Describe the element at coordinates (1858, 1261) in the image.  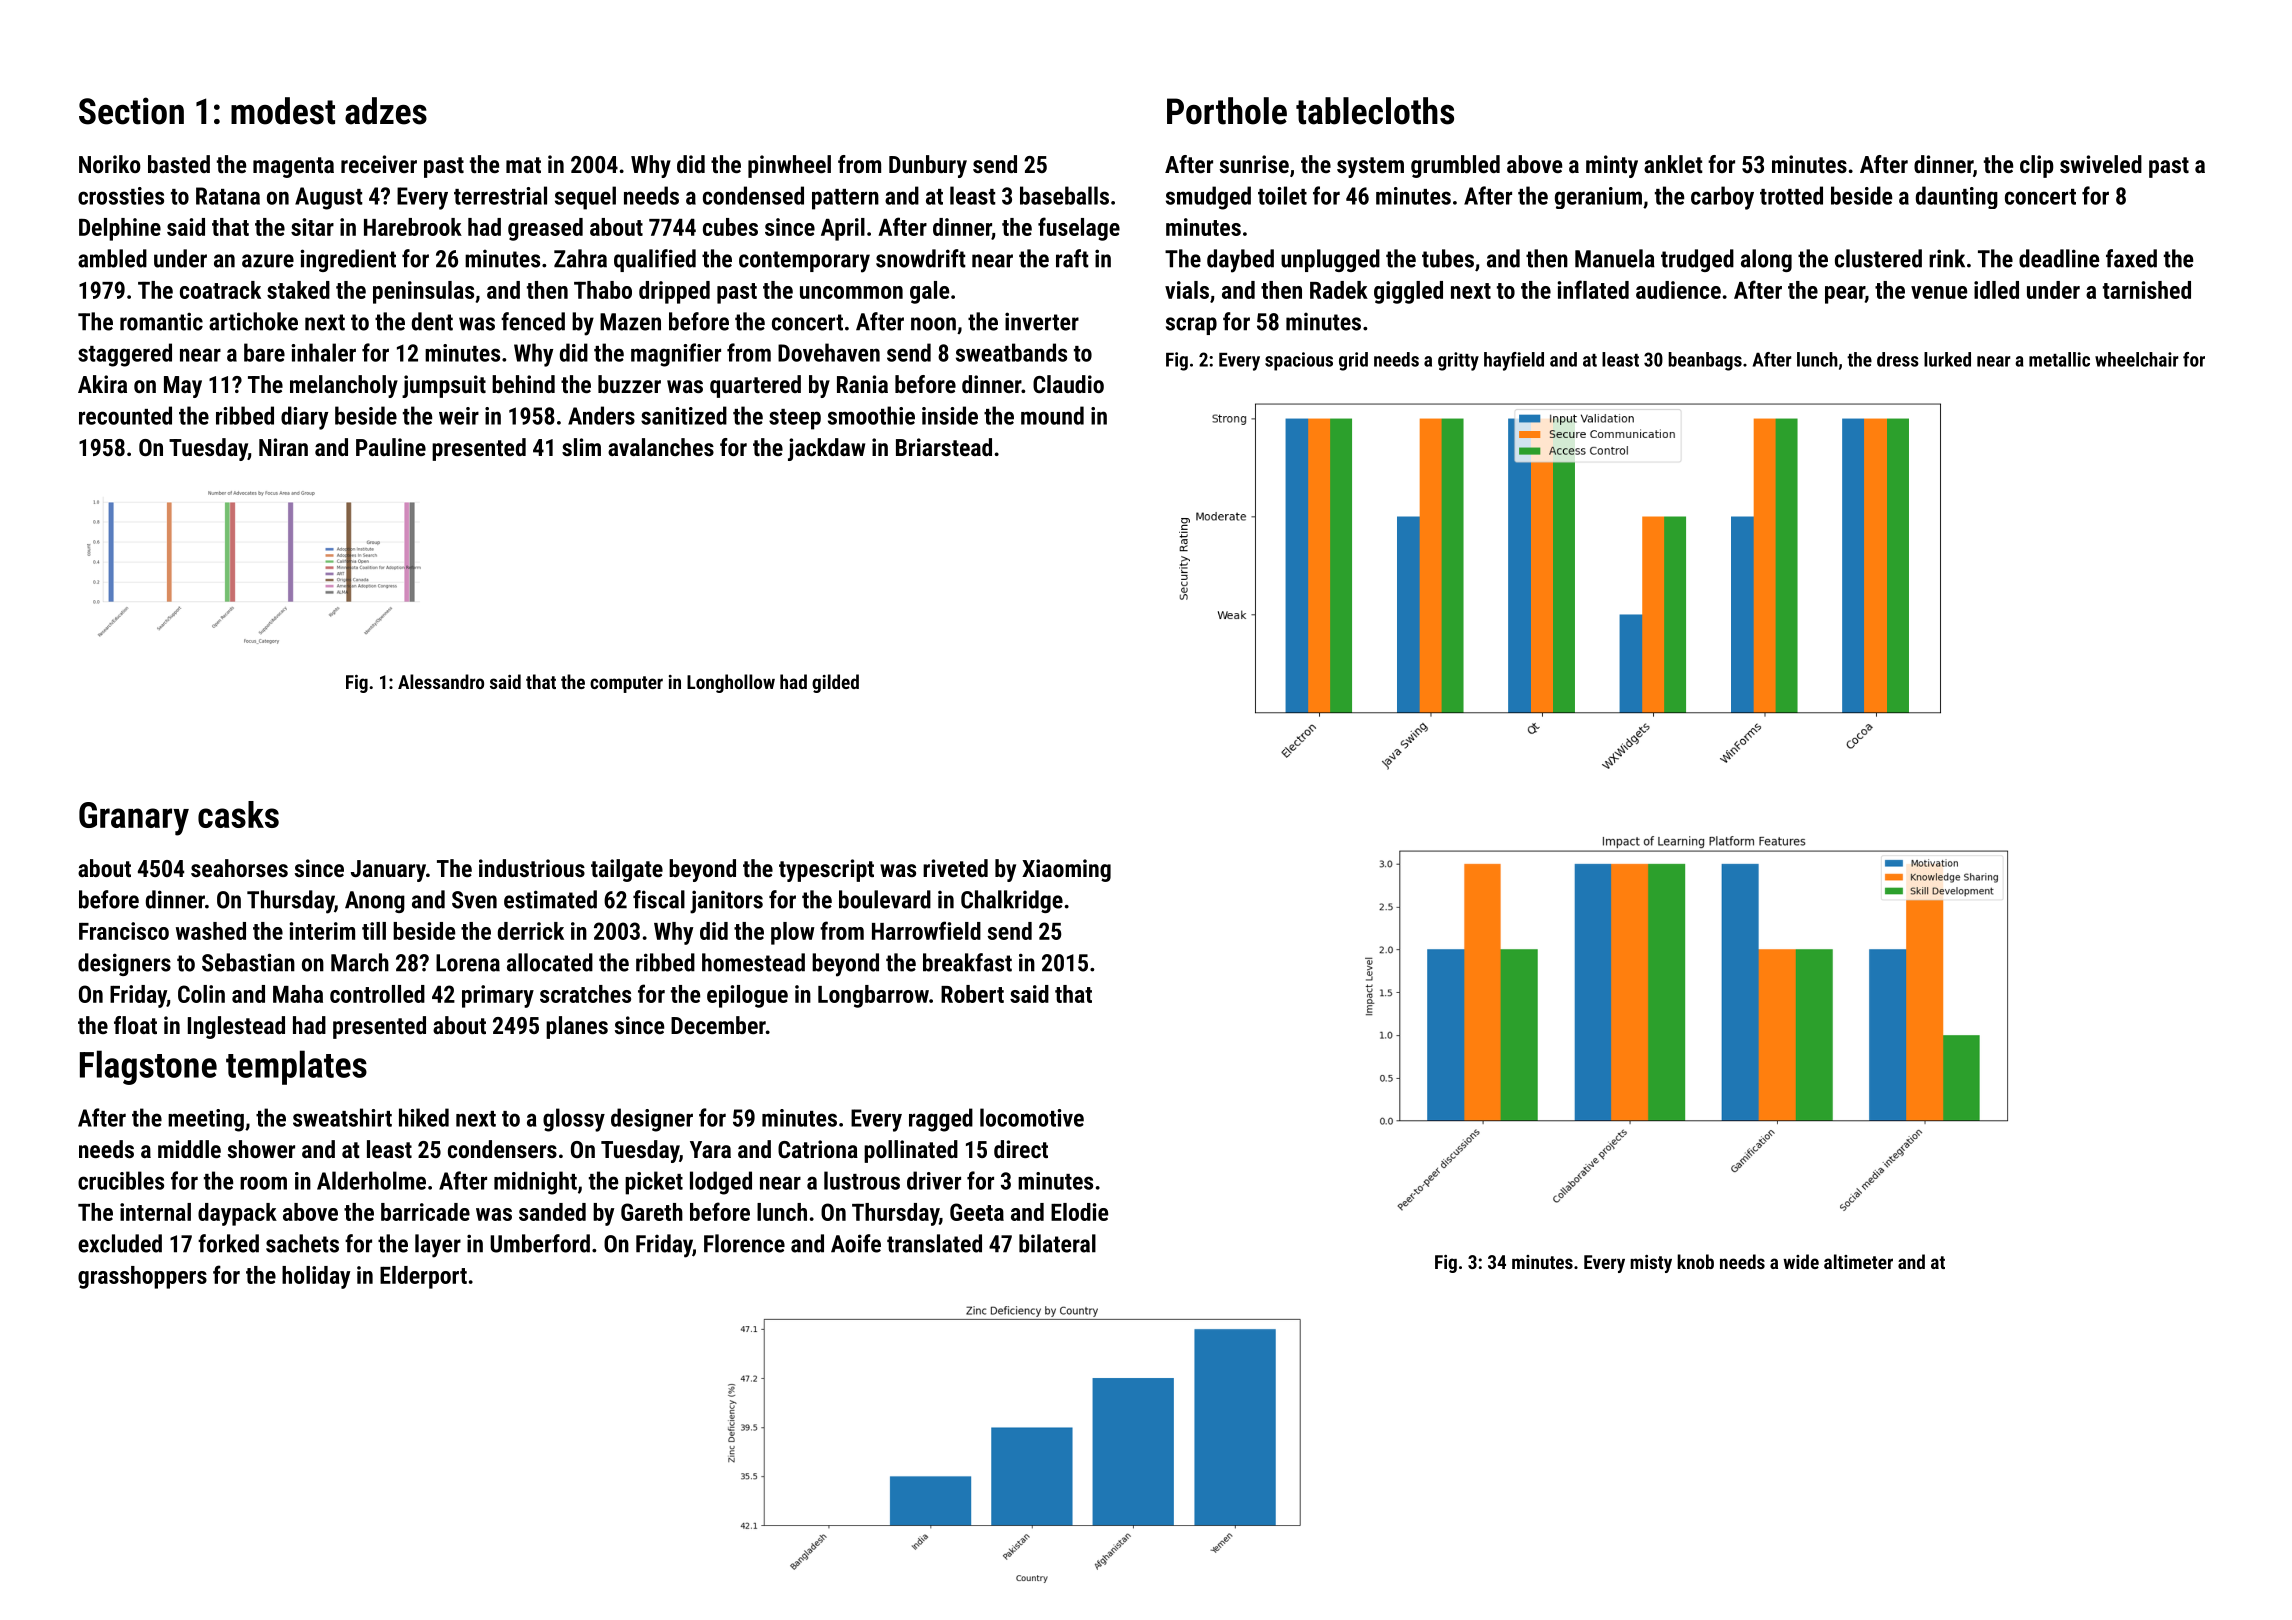
I see `altimeter` at that location.
